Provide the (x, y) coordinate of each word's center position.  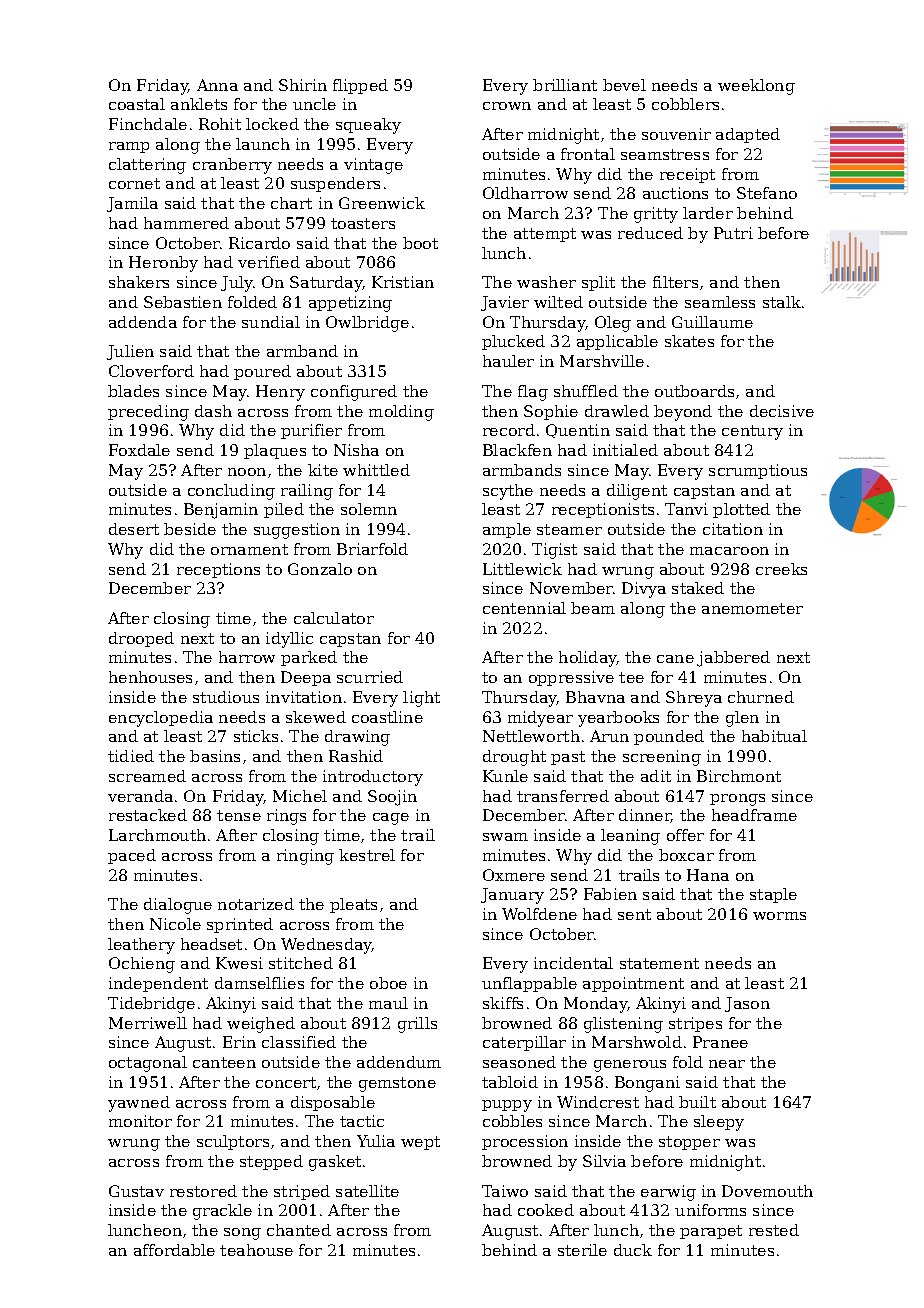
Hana (708, 875)
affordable (174, 1250)
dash (213, 411)
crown (507, 106)
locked (272, 124)
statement (659, 963)
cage (391, 819)
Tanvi (686, 509)
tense (239, 815)
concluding (231, 492)
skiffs (503, 1003)
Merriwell (148, 1023)
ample (507, 530)
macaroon (729, 551)
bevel (624, 85)
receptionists (603, 510)
